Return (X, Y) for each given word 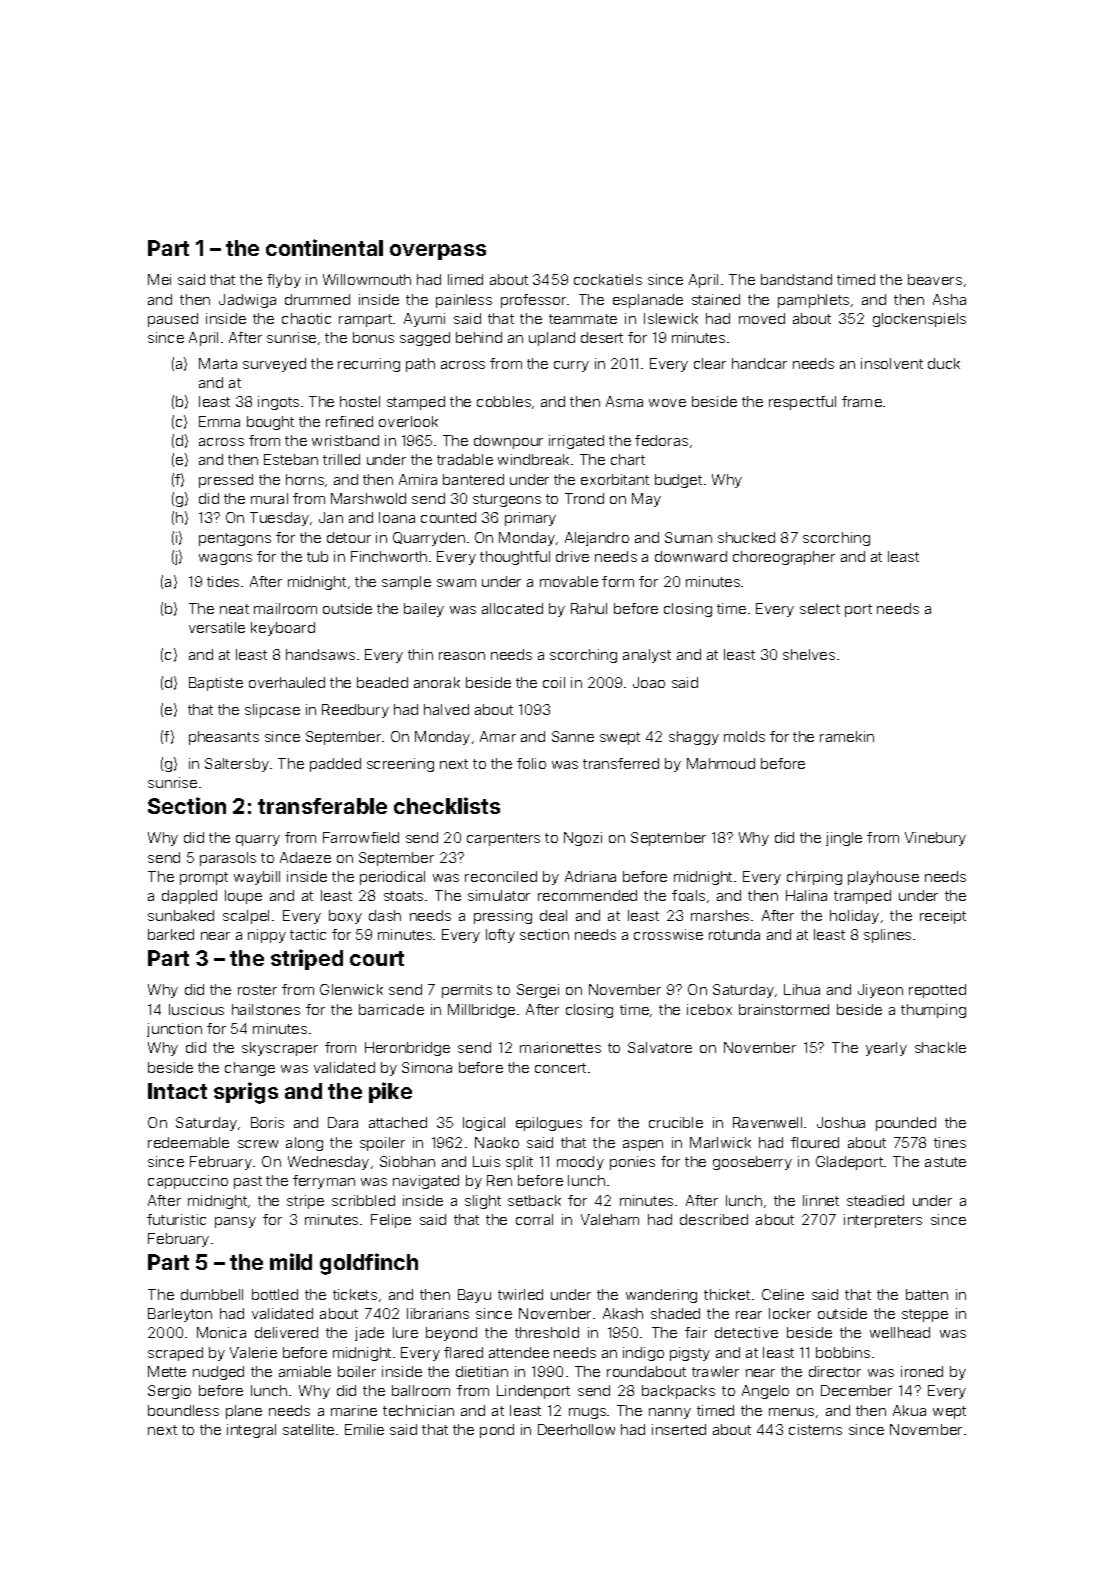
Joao (649, 682)
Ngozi (583, 839)
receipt (943, 917)
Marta (218, 363)
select (820, 608)
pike (390, 1092)
